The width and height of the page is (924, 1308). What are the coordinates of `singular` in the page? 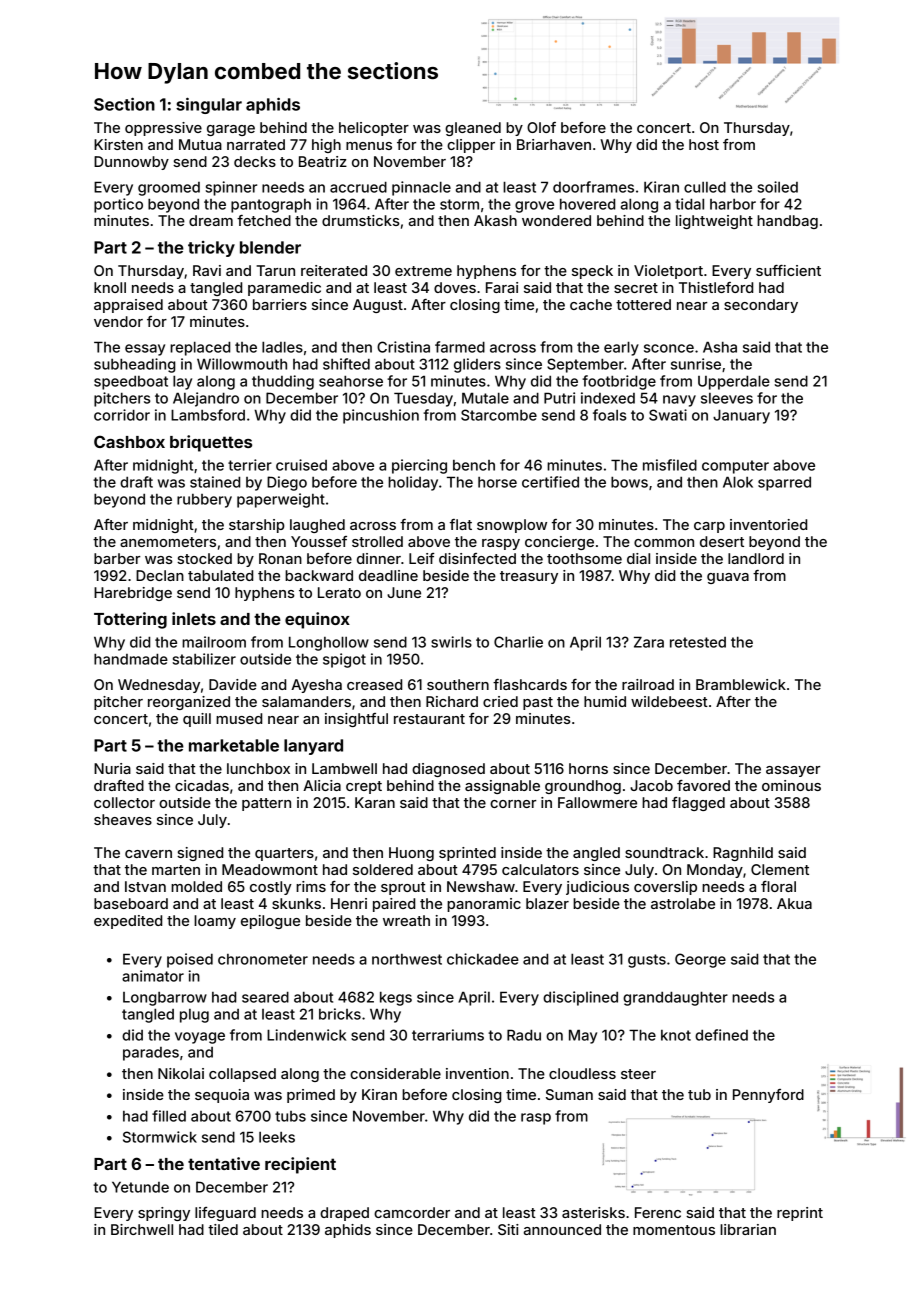 It's located at (209, 105).
